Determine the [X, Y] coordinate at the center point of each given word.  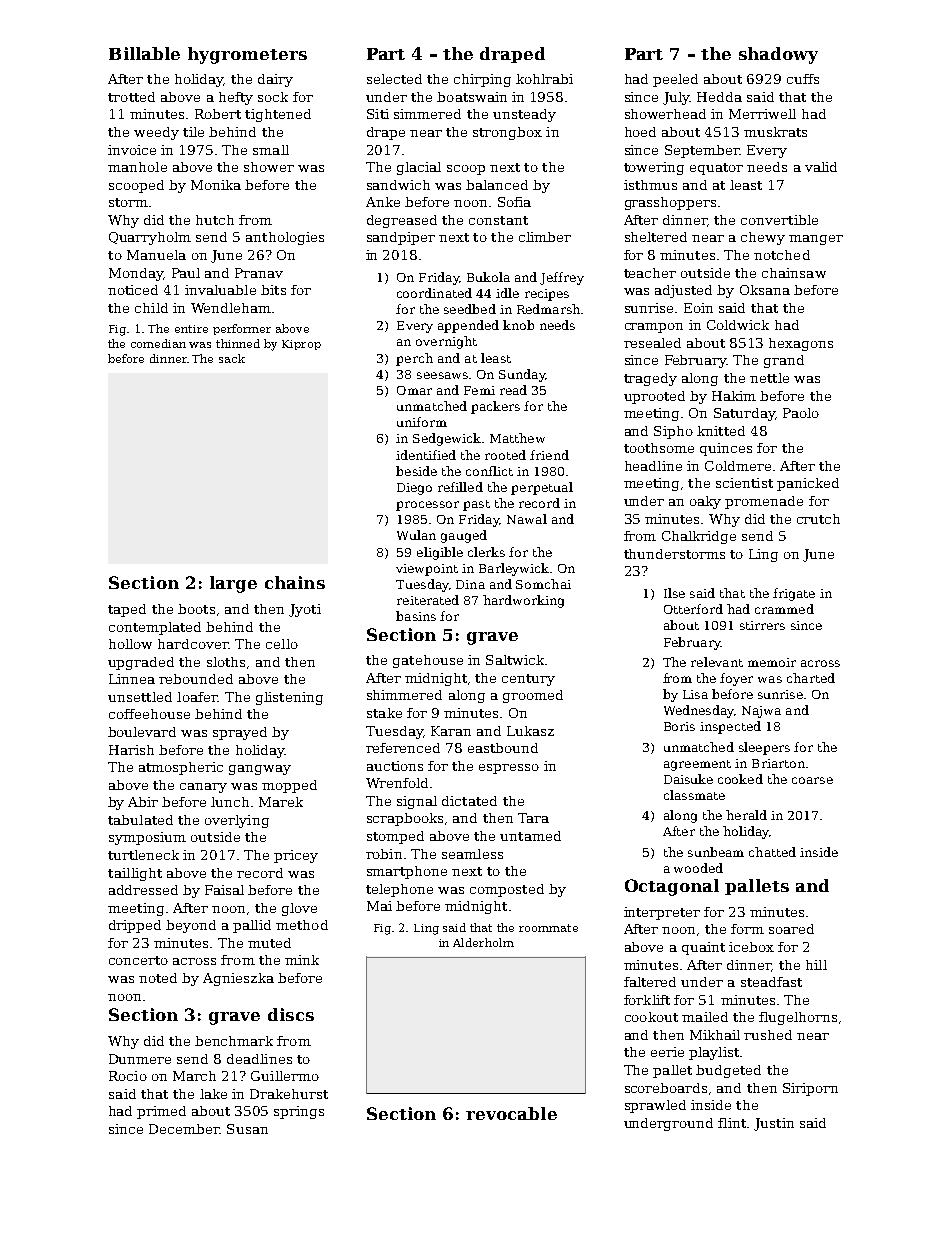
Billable [144, 53]
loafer [197, 697]
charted [811, 678]
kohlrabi [544, 79]
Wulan [416, 535]
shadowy [778, 55]
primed [161, 1112]
